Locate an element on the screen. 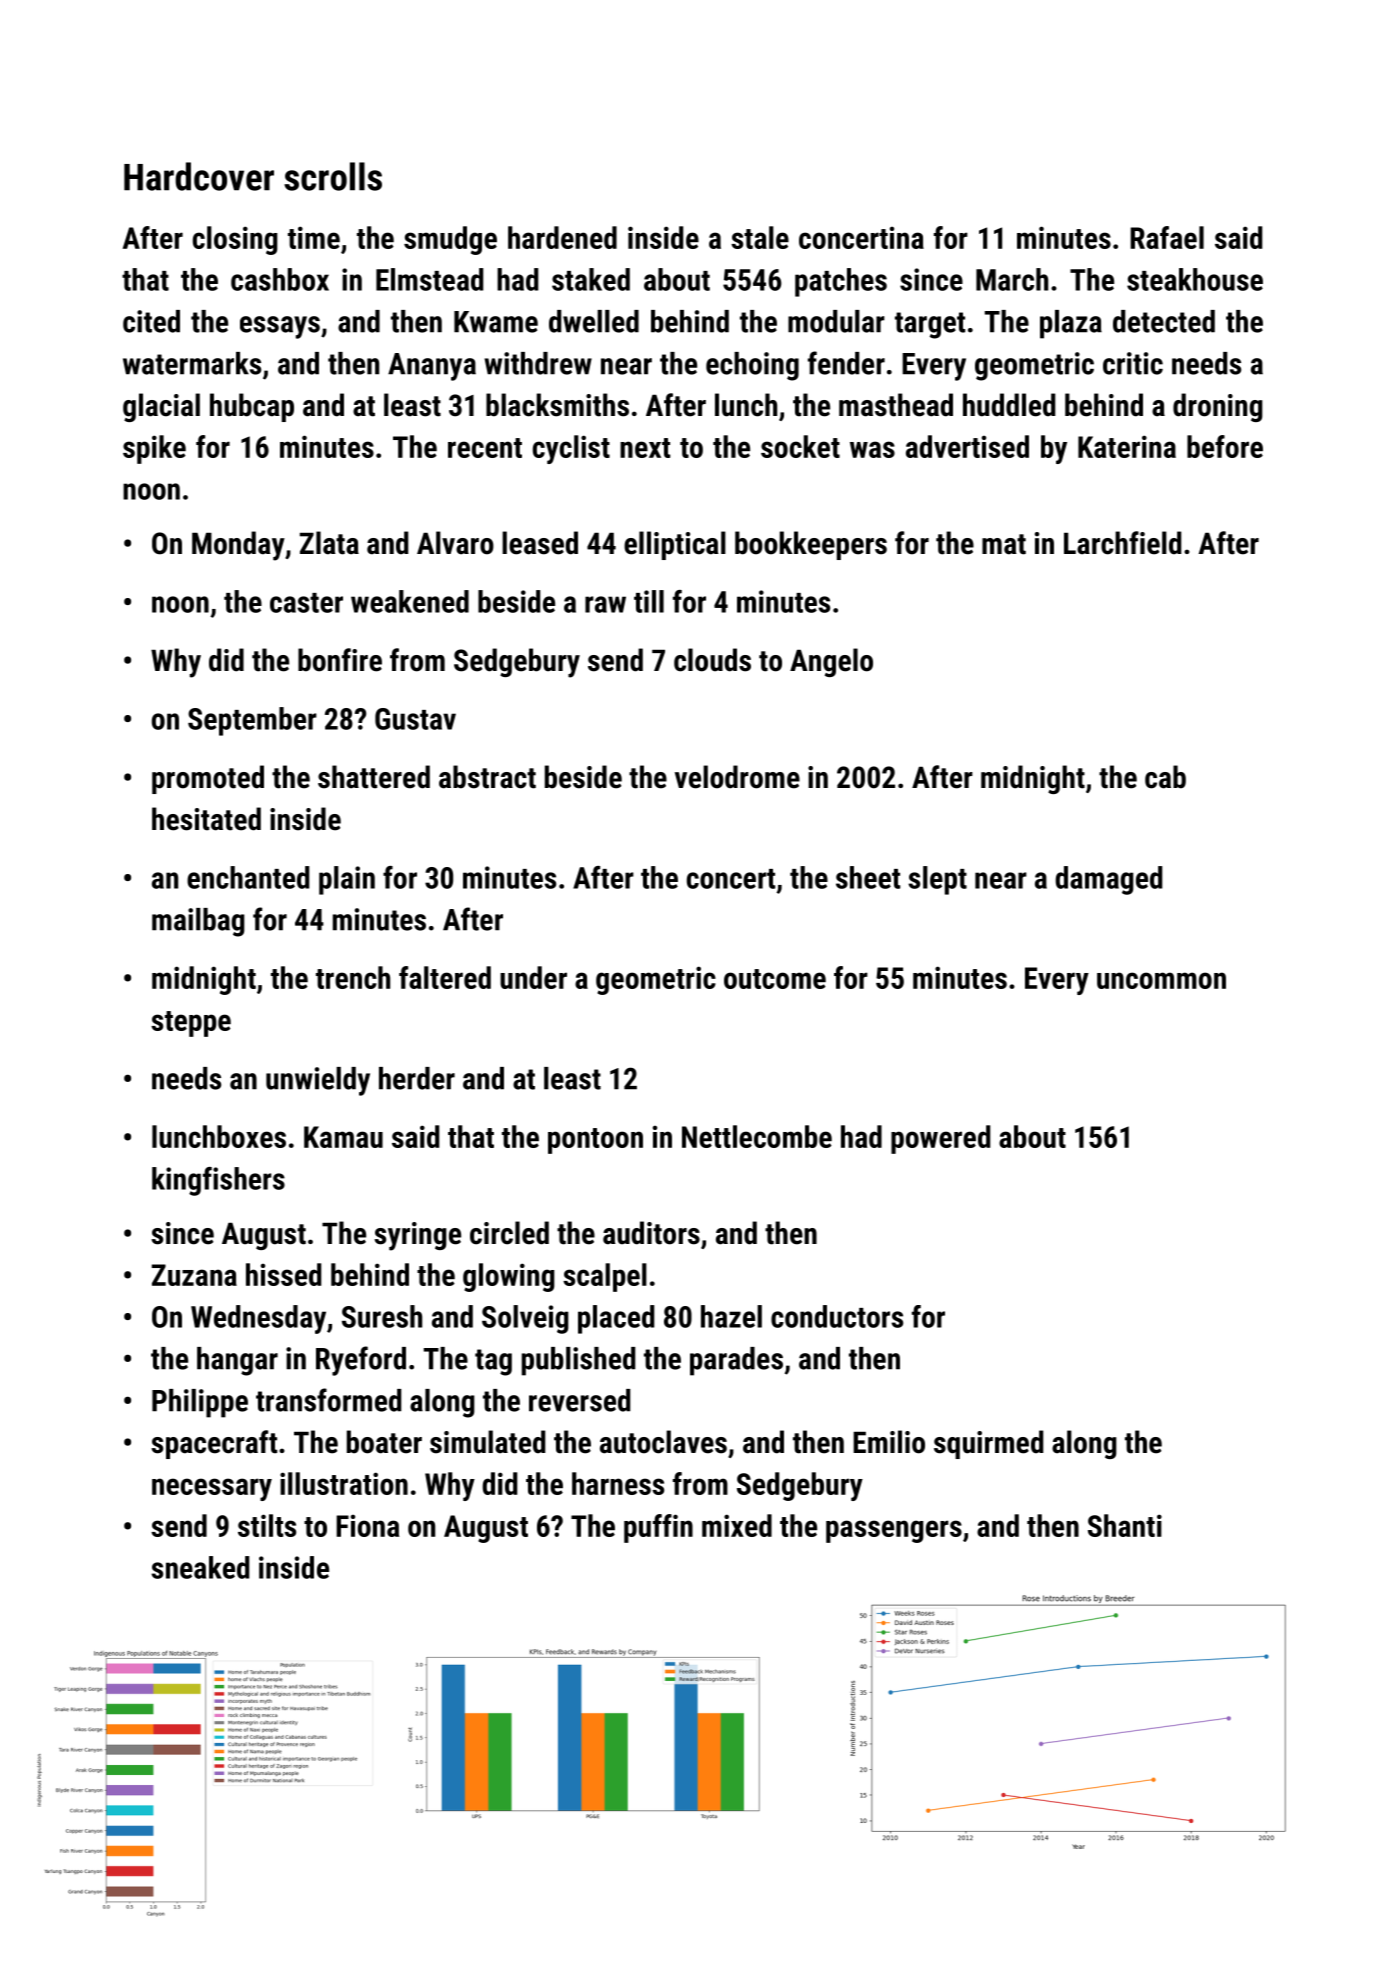  damaged is located at coordinates (1109, 880).
